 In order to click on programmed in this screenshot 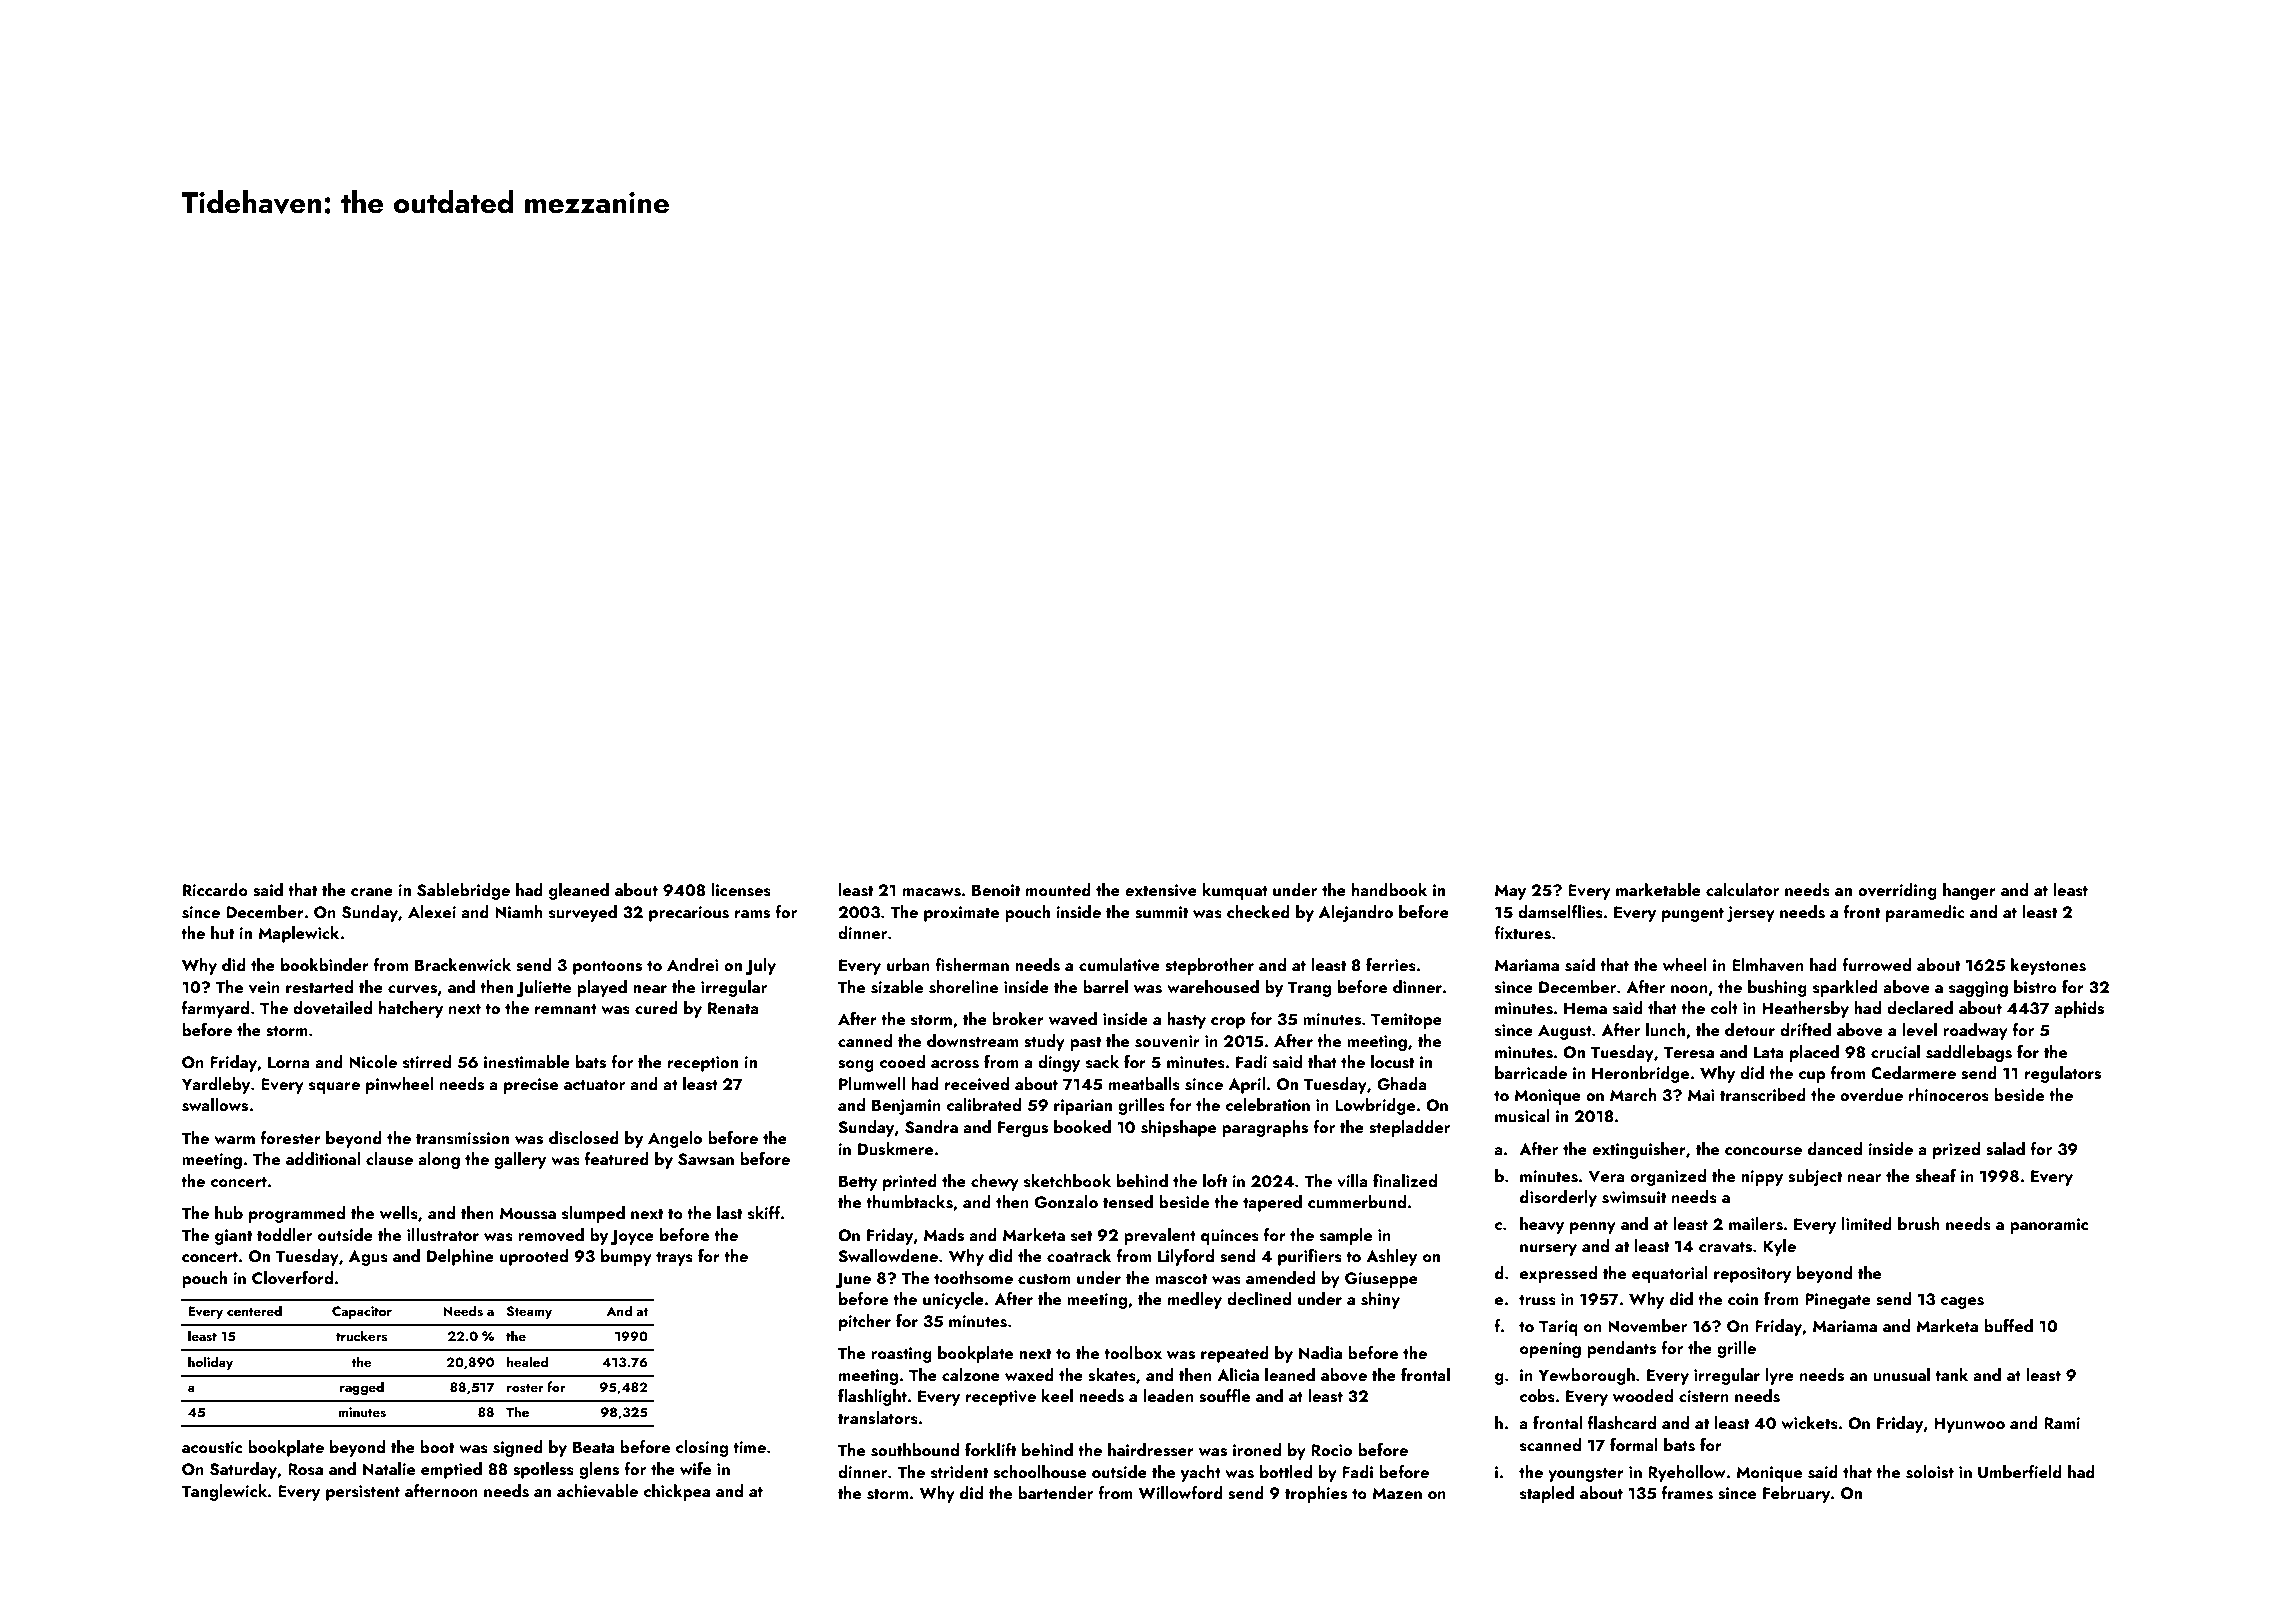, I will do `click(297, 1214)`.
